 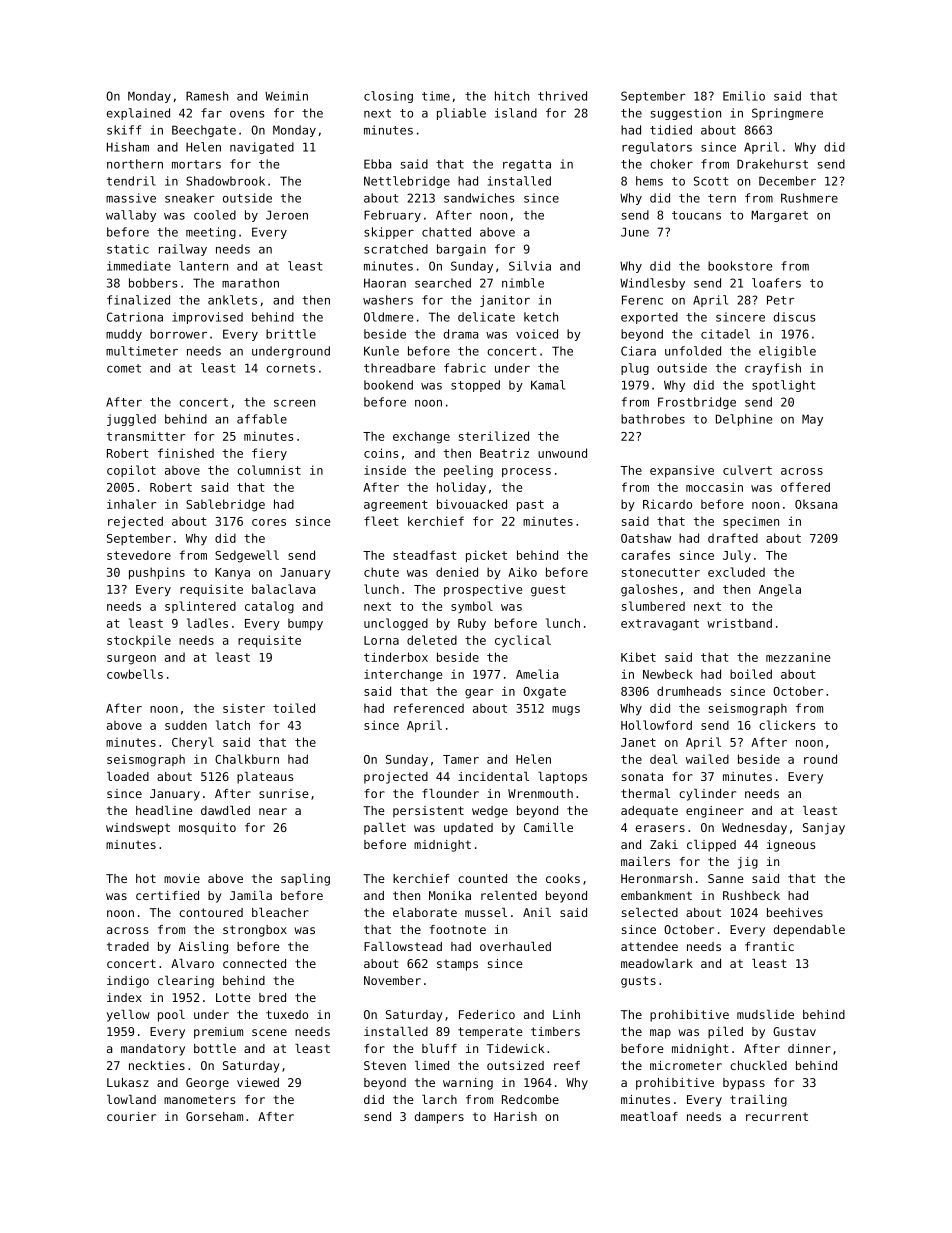 I want to click on mosquito, so click(x=207, y=829).
